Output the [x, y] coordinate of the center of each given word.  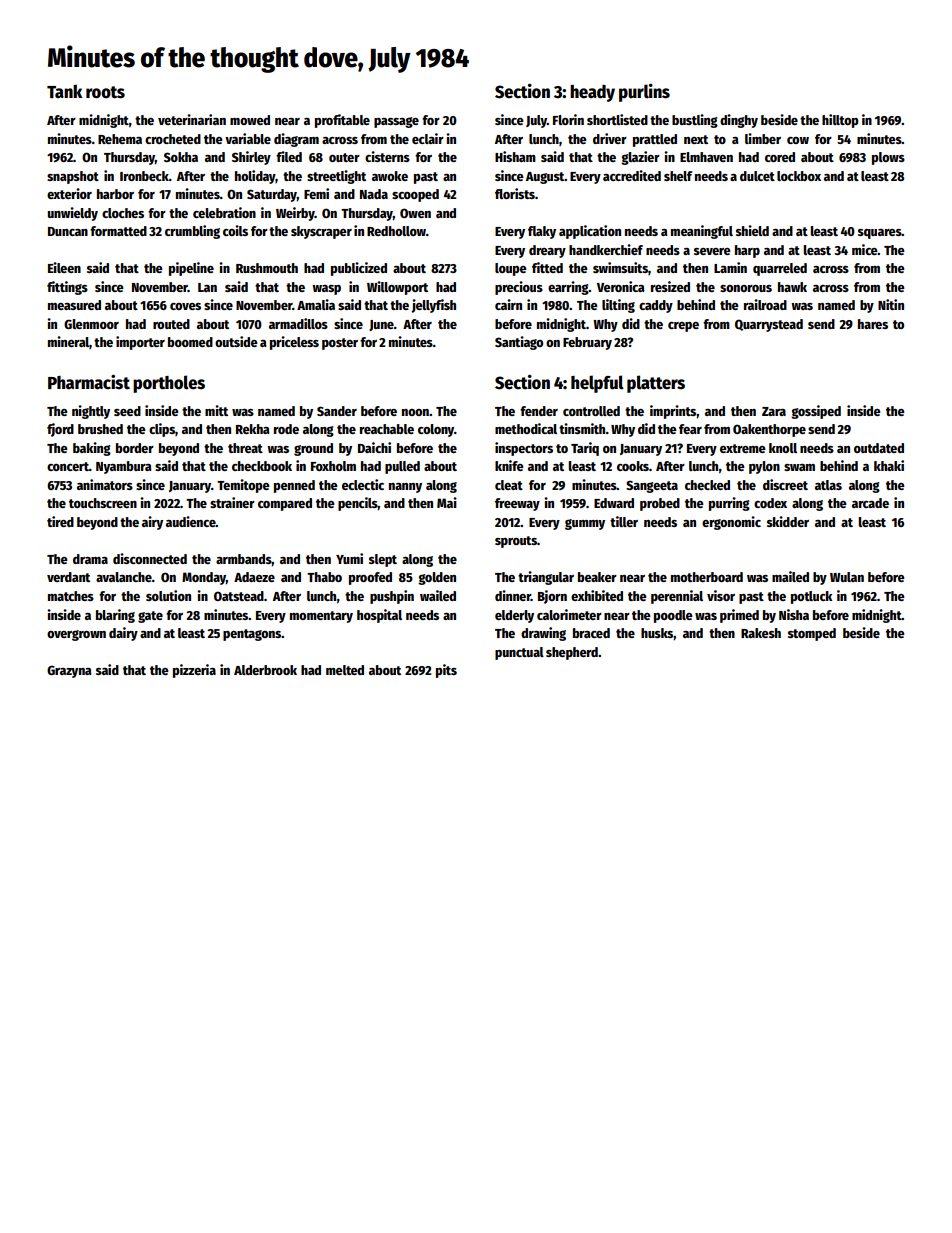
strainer [232, 502]
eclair [428, 138]
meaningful [702, 232]
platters [656, 384]
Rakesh [761, 633]
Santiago [519, 343]
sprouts [516, 542]
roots [105, 92]
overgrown [76, 635]
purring [729, 504]
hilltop [840, 121]
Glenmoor [91, 324]
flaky [542, 232]
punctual [519, 653]
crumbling [192, 232]
